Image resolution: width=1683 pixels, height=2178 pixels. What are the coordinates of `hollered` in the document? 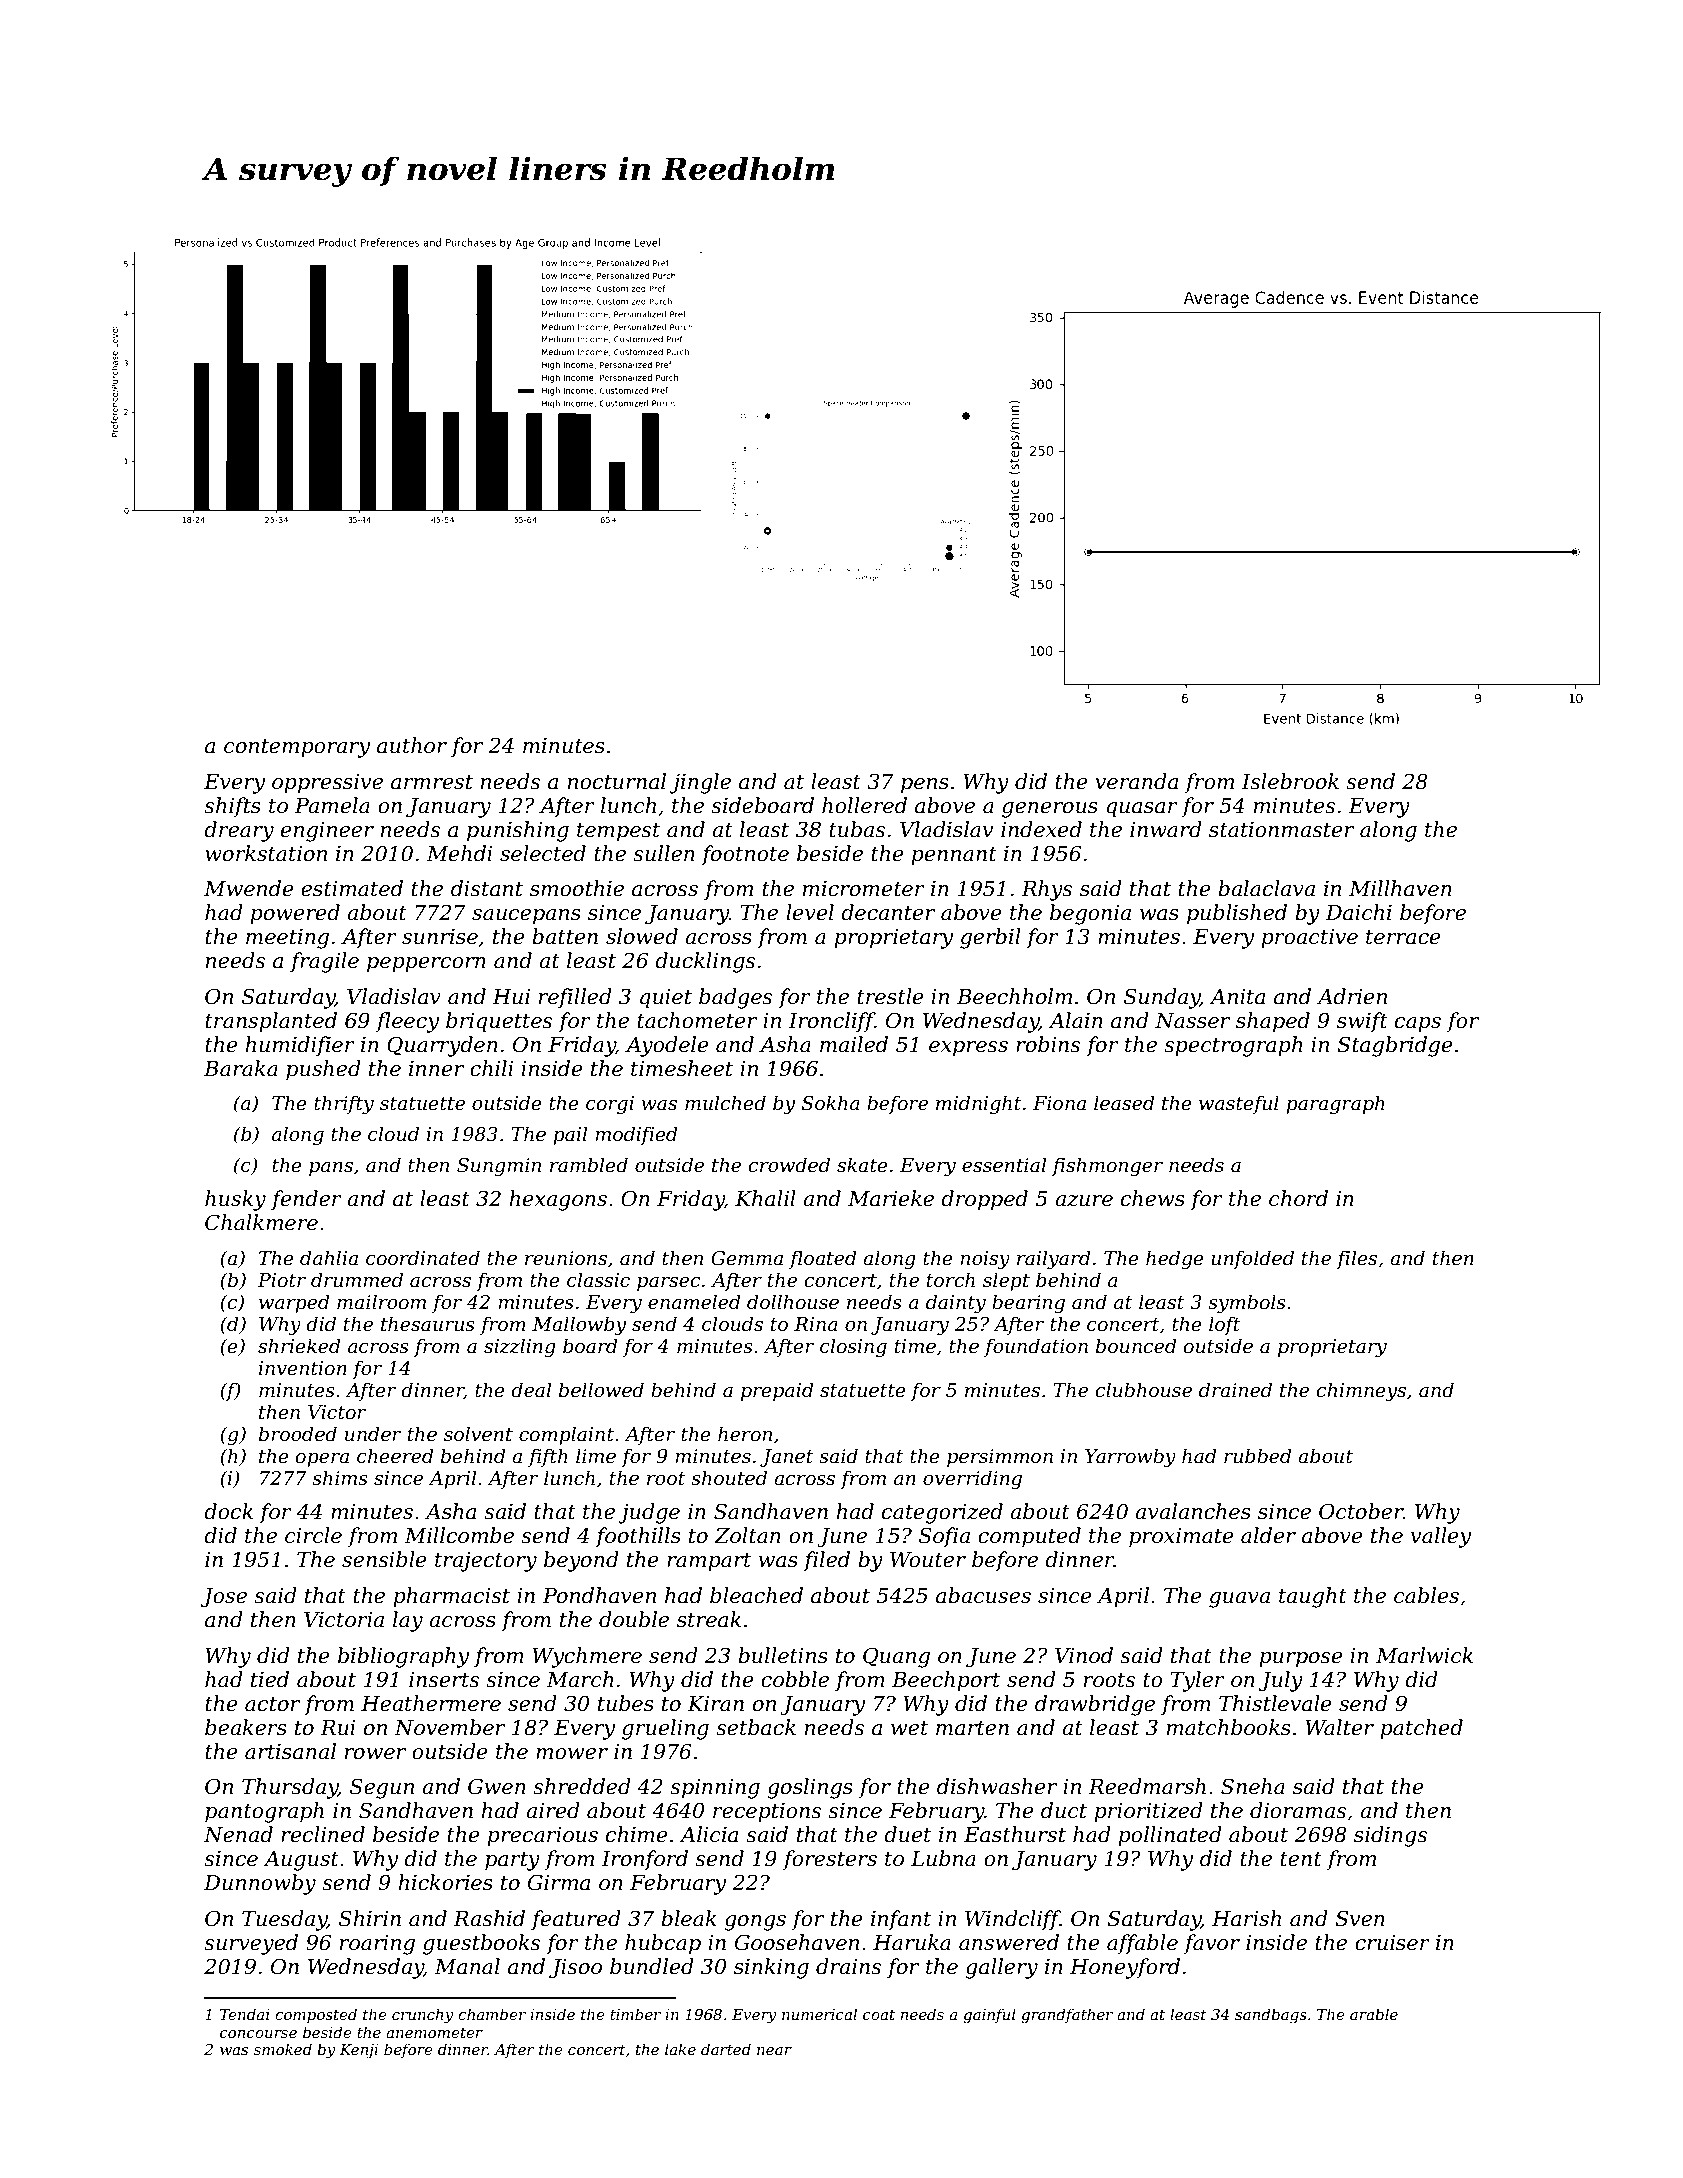 It's located at (864, 805).
